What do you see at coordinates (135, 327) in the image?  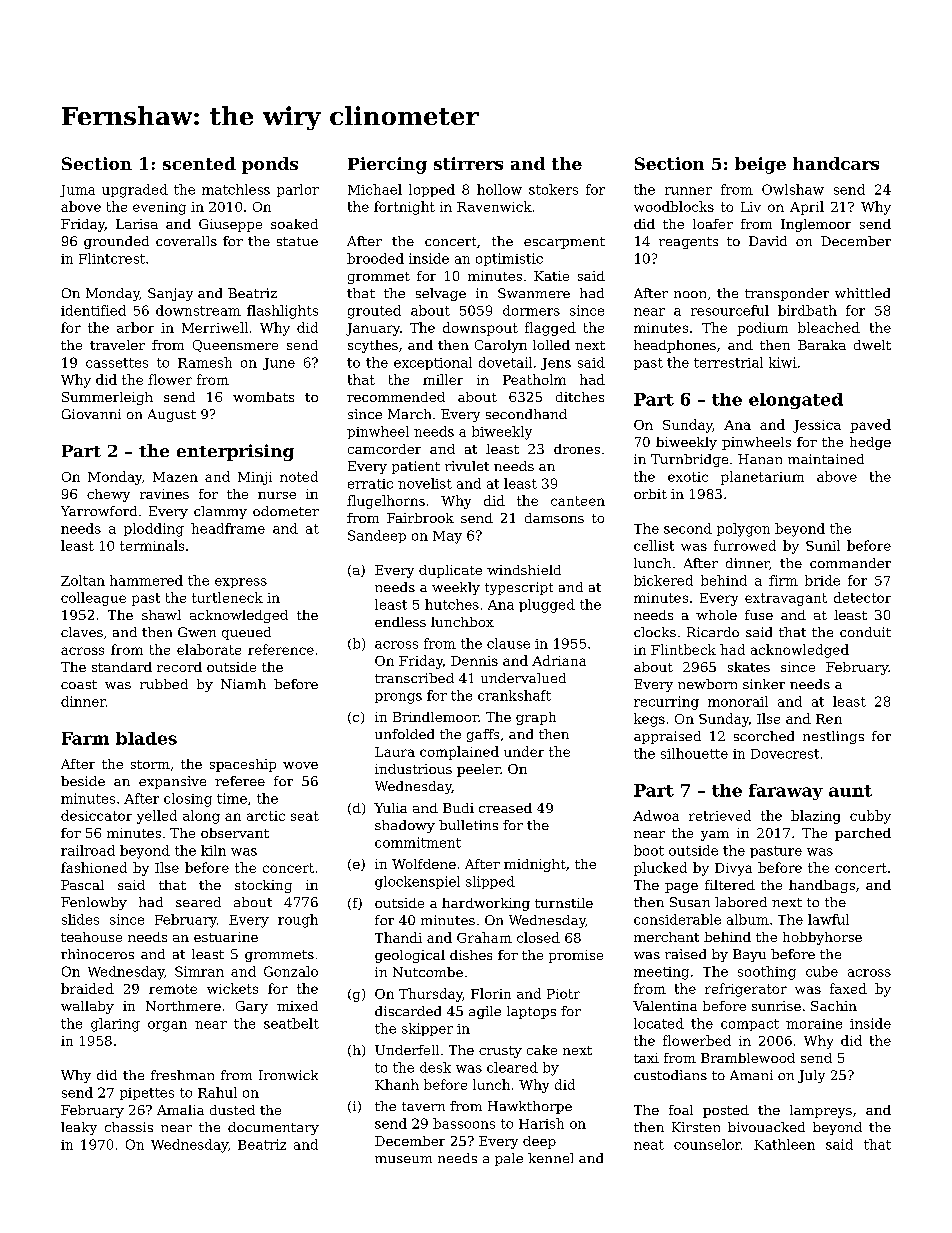 I see `arbor` at bounding box center [135, 327].
